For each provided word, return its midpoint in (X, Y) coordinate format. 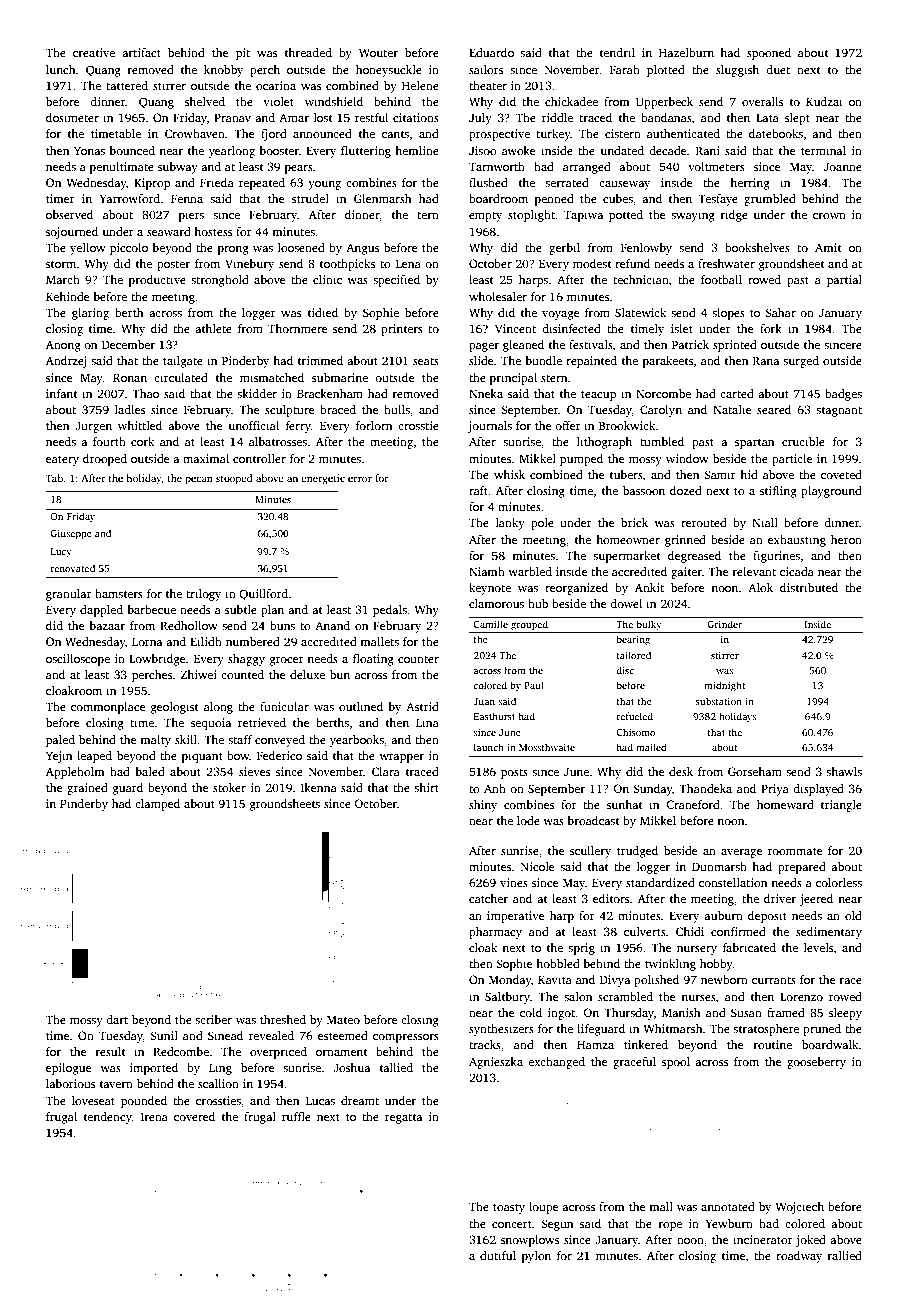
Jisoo (483, 150)
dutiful (498, 1255)
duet (778, 69)
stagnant (839, 412)
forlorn (374, 425)
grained (87, 789)
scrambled (625, 996)
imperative (515, 917)
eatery (62, 461)
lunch (60, 69)
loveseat (93, 1100)
